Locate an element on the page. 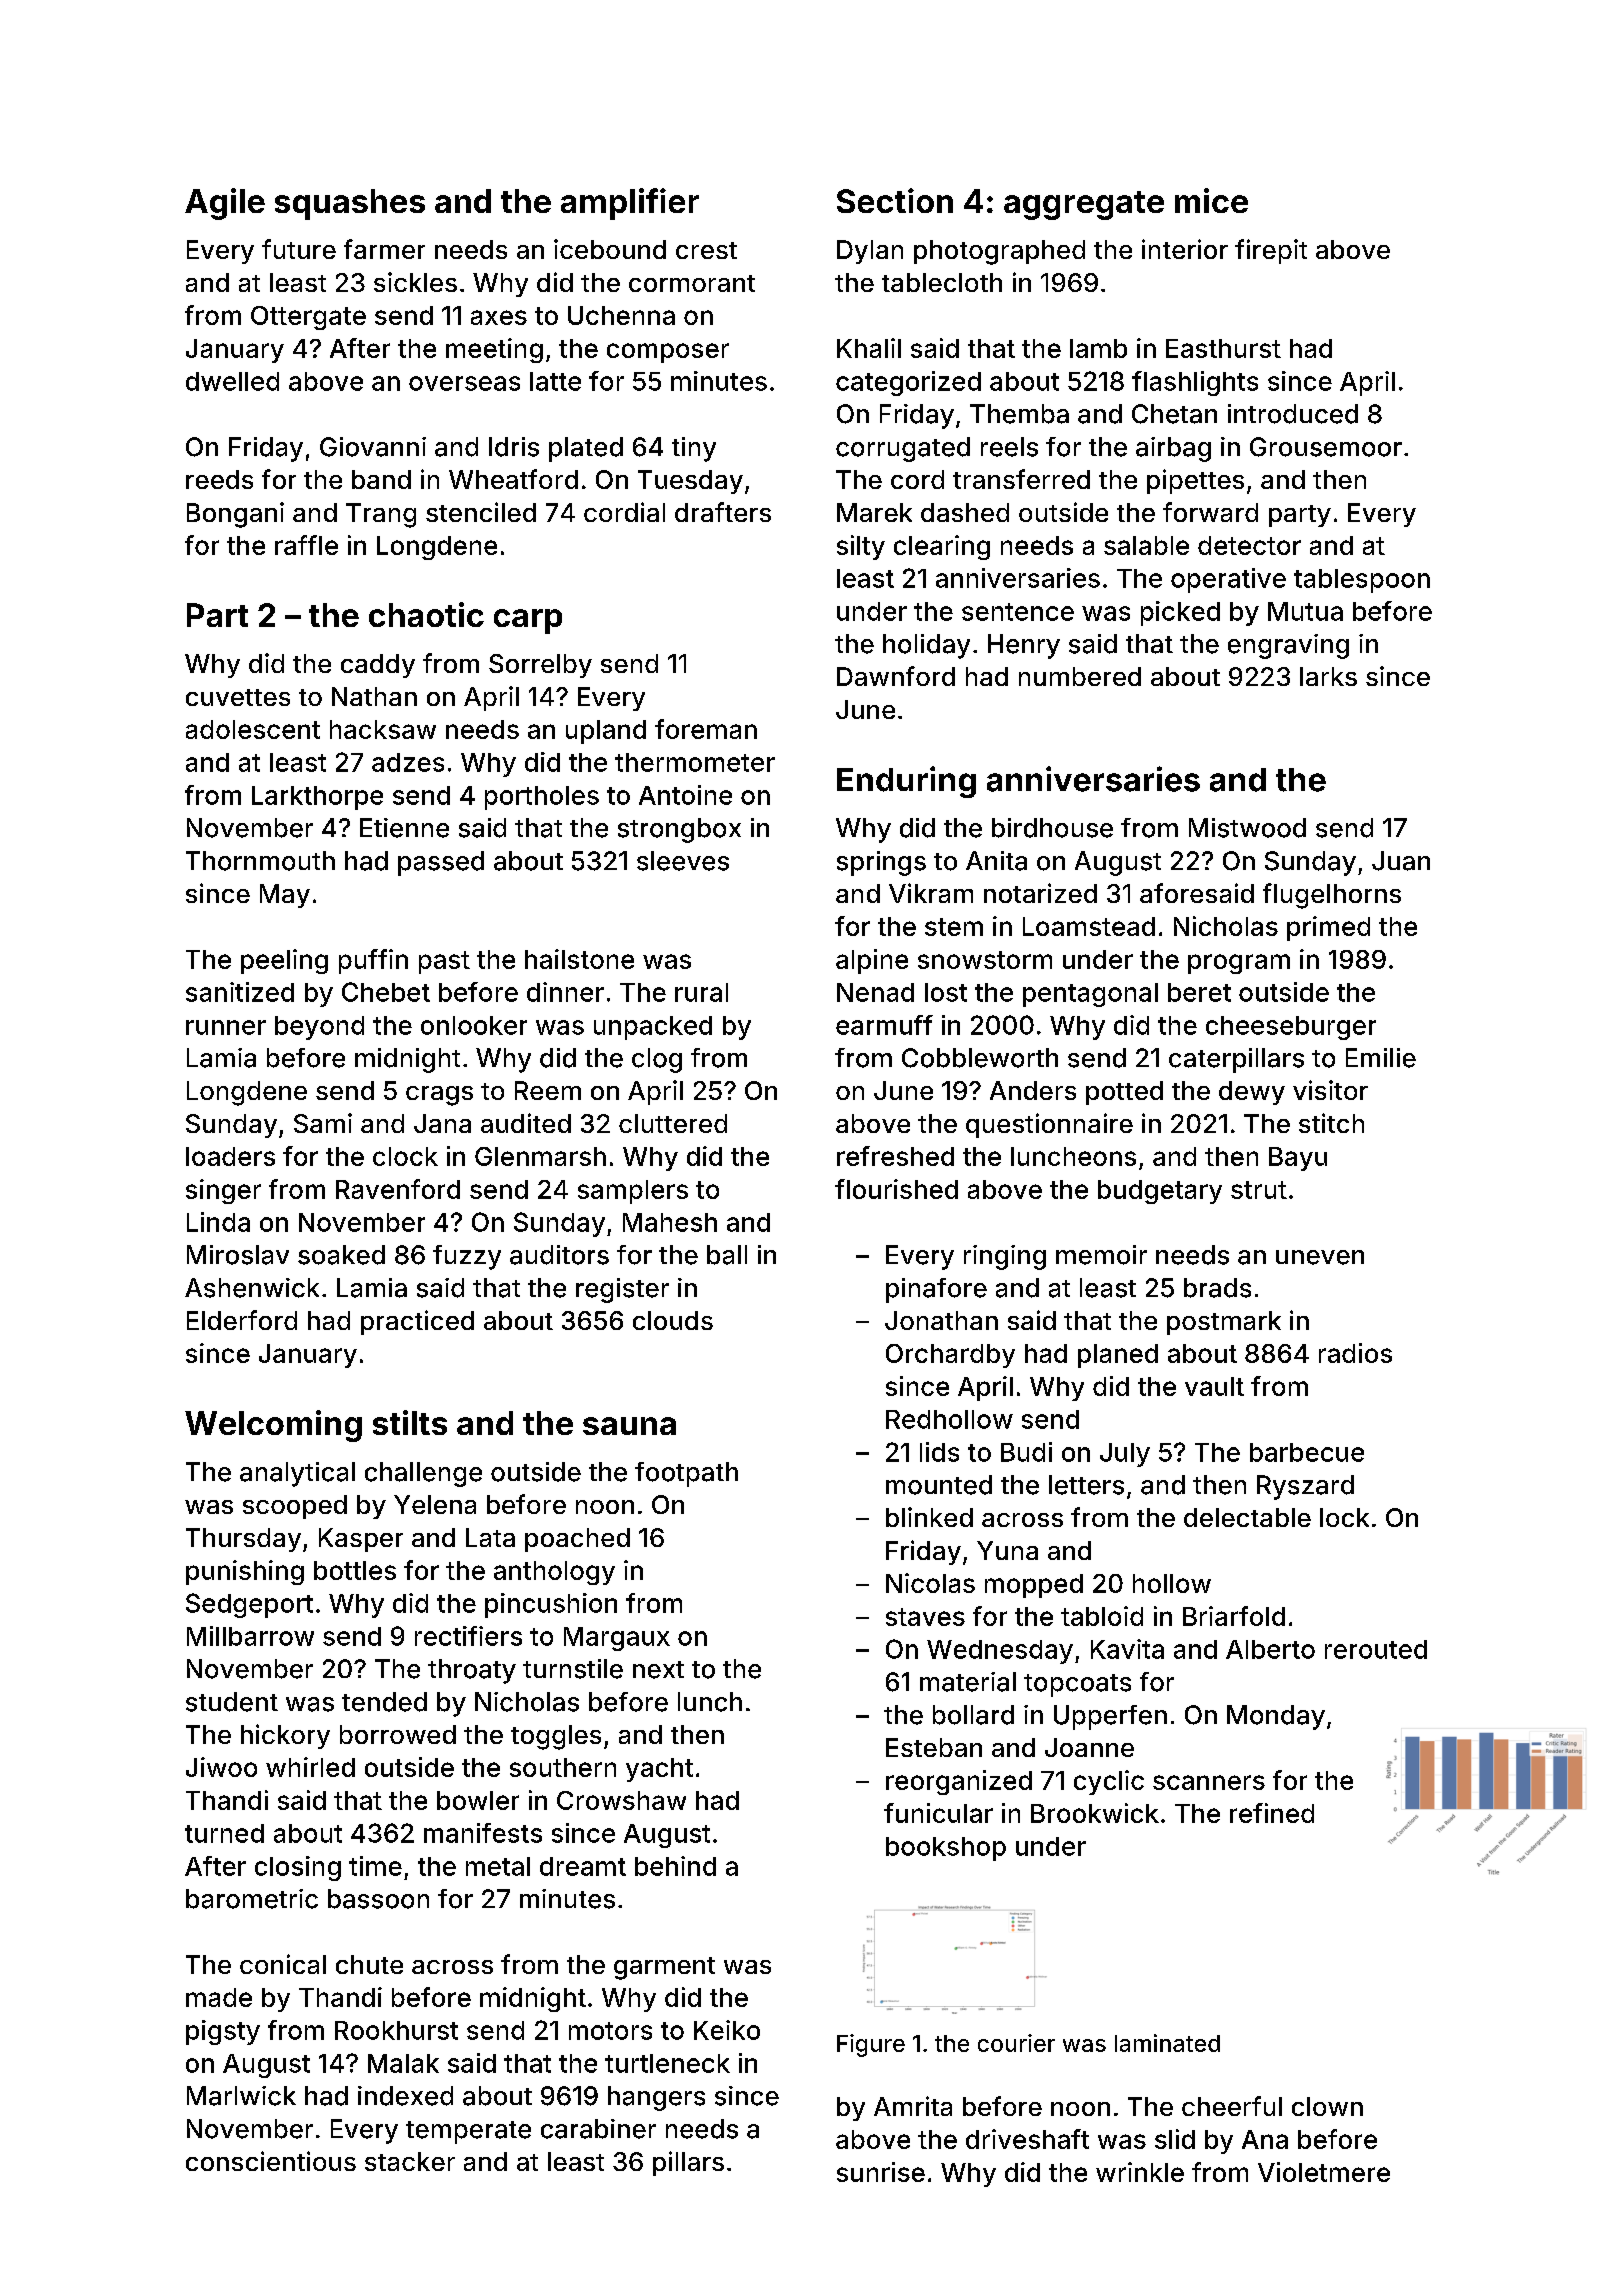 The image size is (1620, 2292). Section is located at coordinates (895, 200).
